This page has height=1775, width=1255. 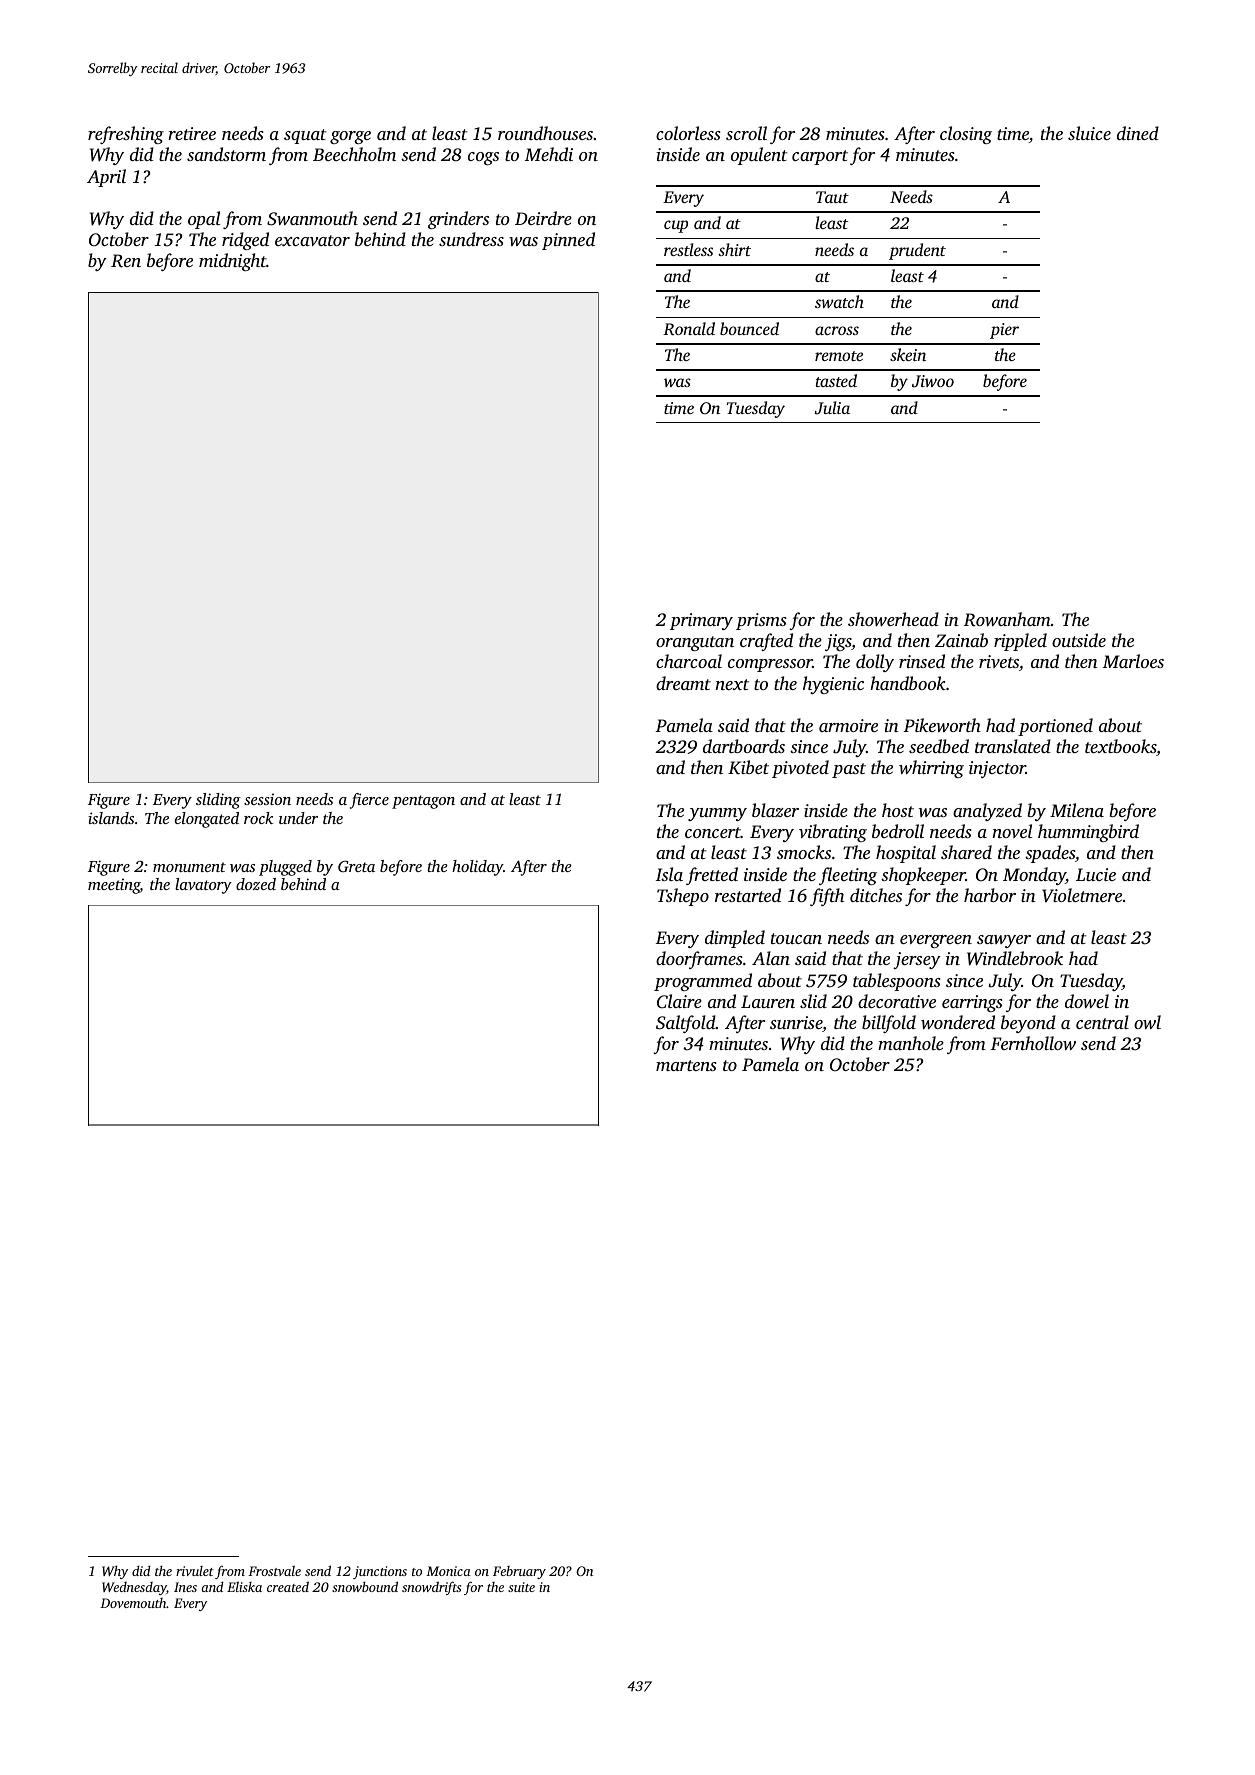 I want to click on pier, so click(x=1004, y=331).
